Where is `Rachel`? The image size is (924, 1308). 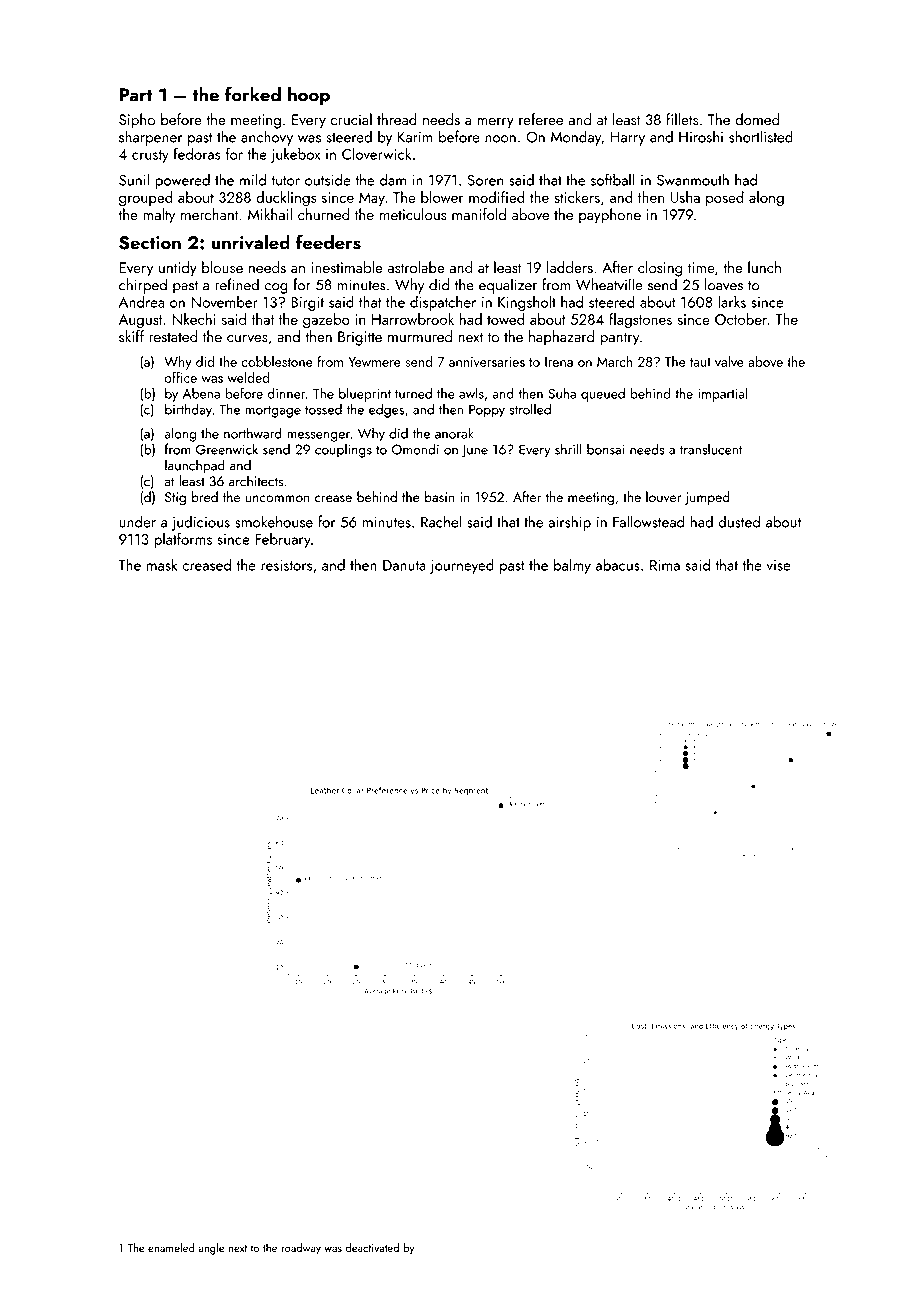
Rachel is located at coordinates (441, 521).
